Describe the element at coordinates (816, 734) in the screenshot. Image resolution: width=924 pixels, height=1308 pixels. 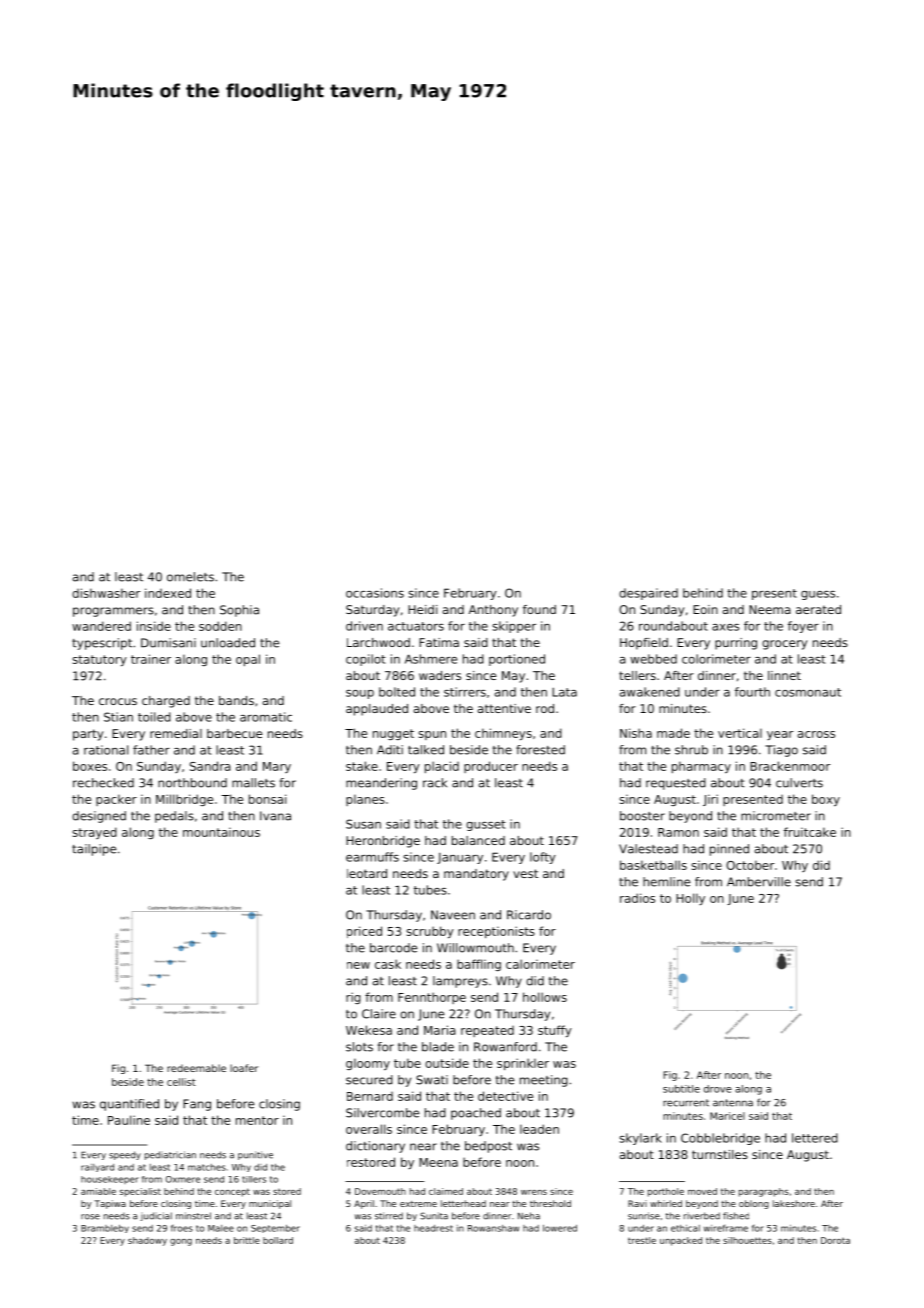
I see `across` at that location.
